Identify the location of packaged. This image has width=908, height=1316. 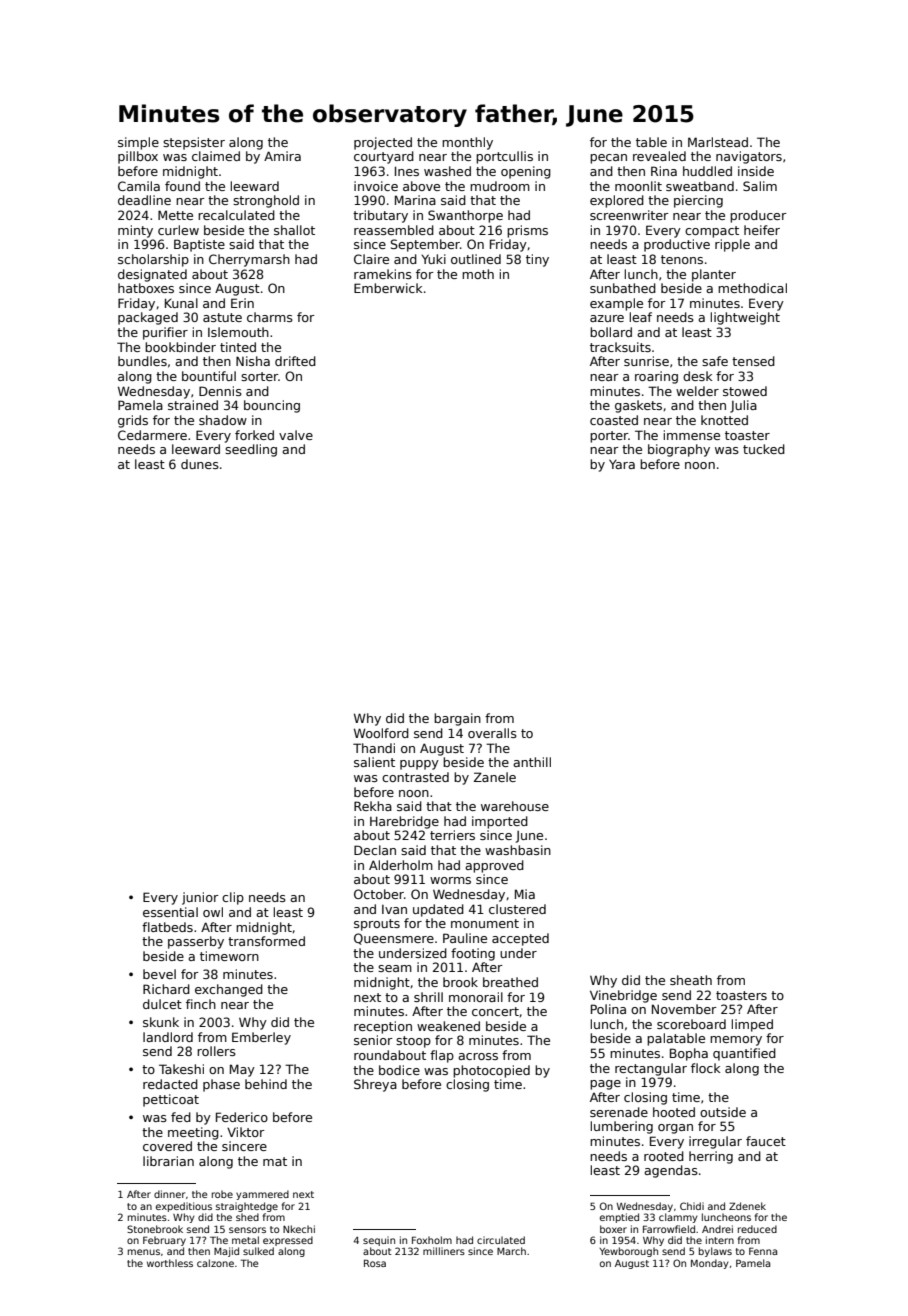
(148, 318).
